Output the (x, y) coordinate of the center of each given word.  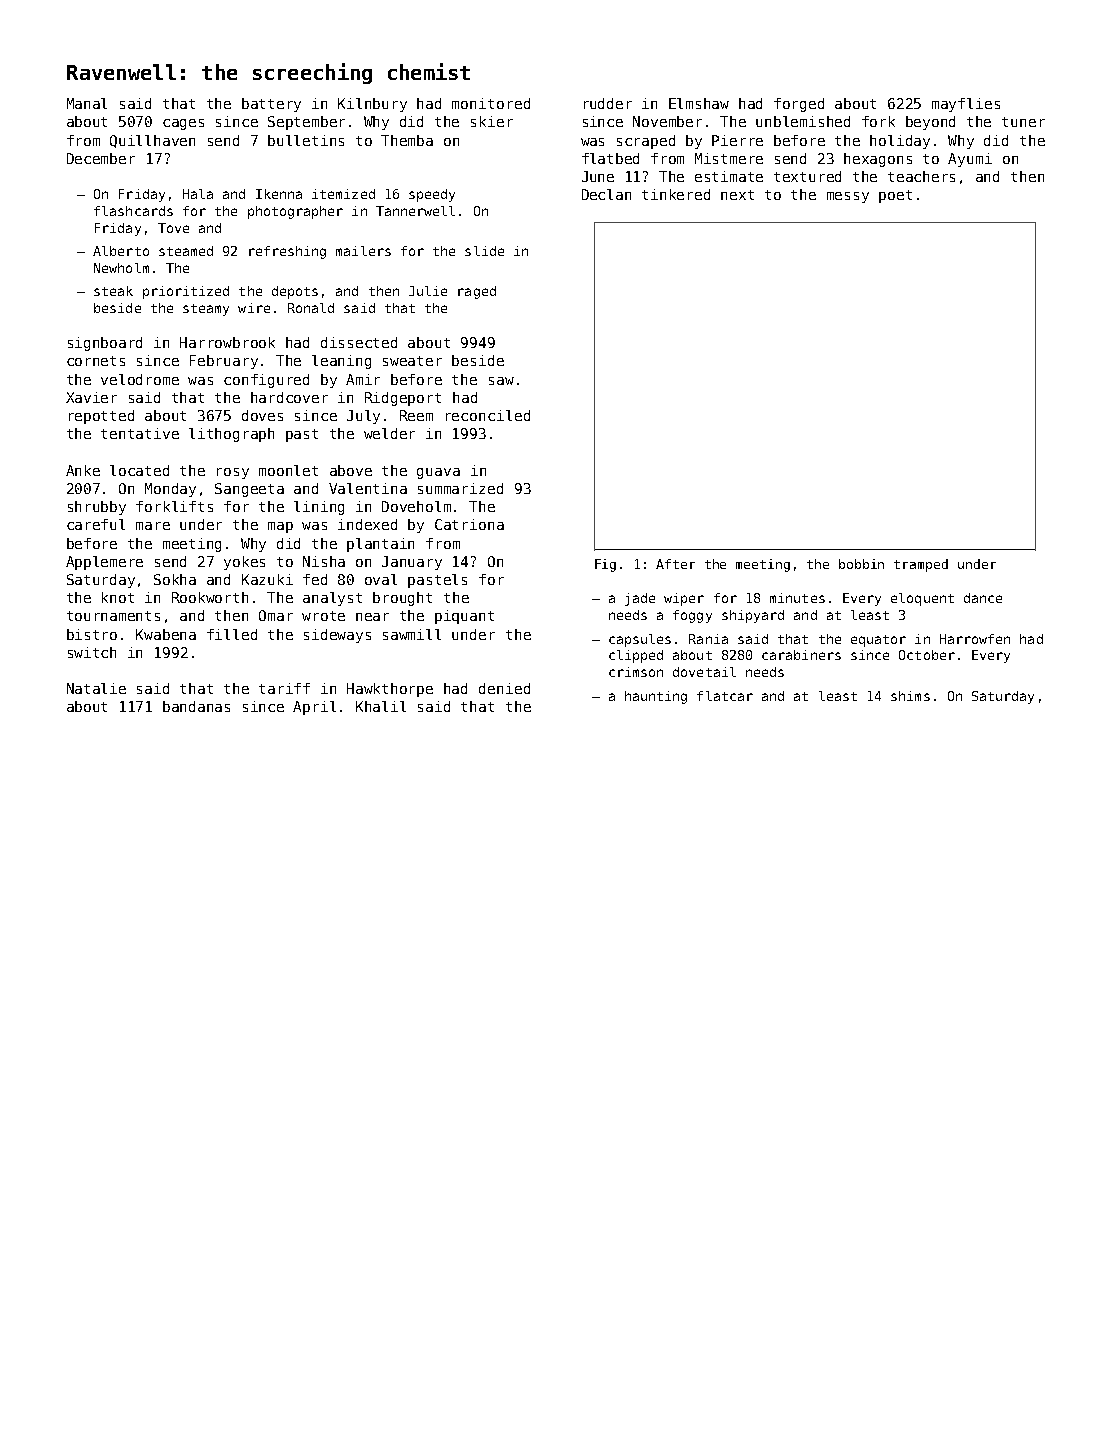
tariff (284, 688)
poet (895, 196)
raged (477, 292)
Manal (87, 103)
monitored (491, 103)
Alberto (121, 251)
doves (262, 415)
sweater (412, 361)
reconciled (488, 415)
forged (799, 105)
